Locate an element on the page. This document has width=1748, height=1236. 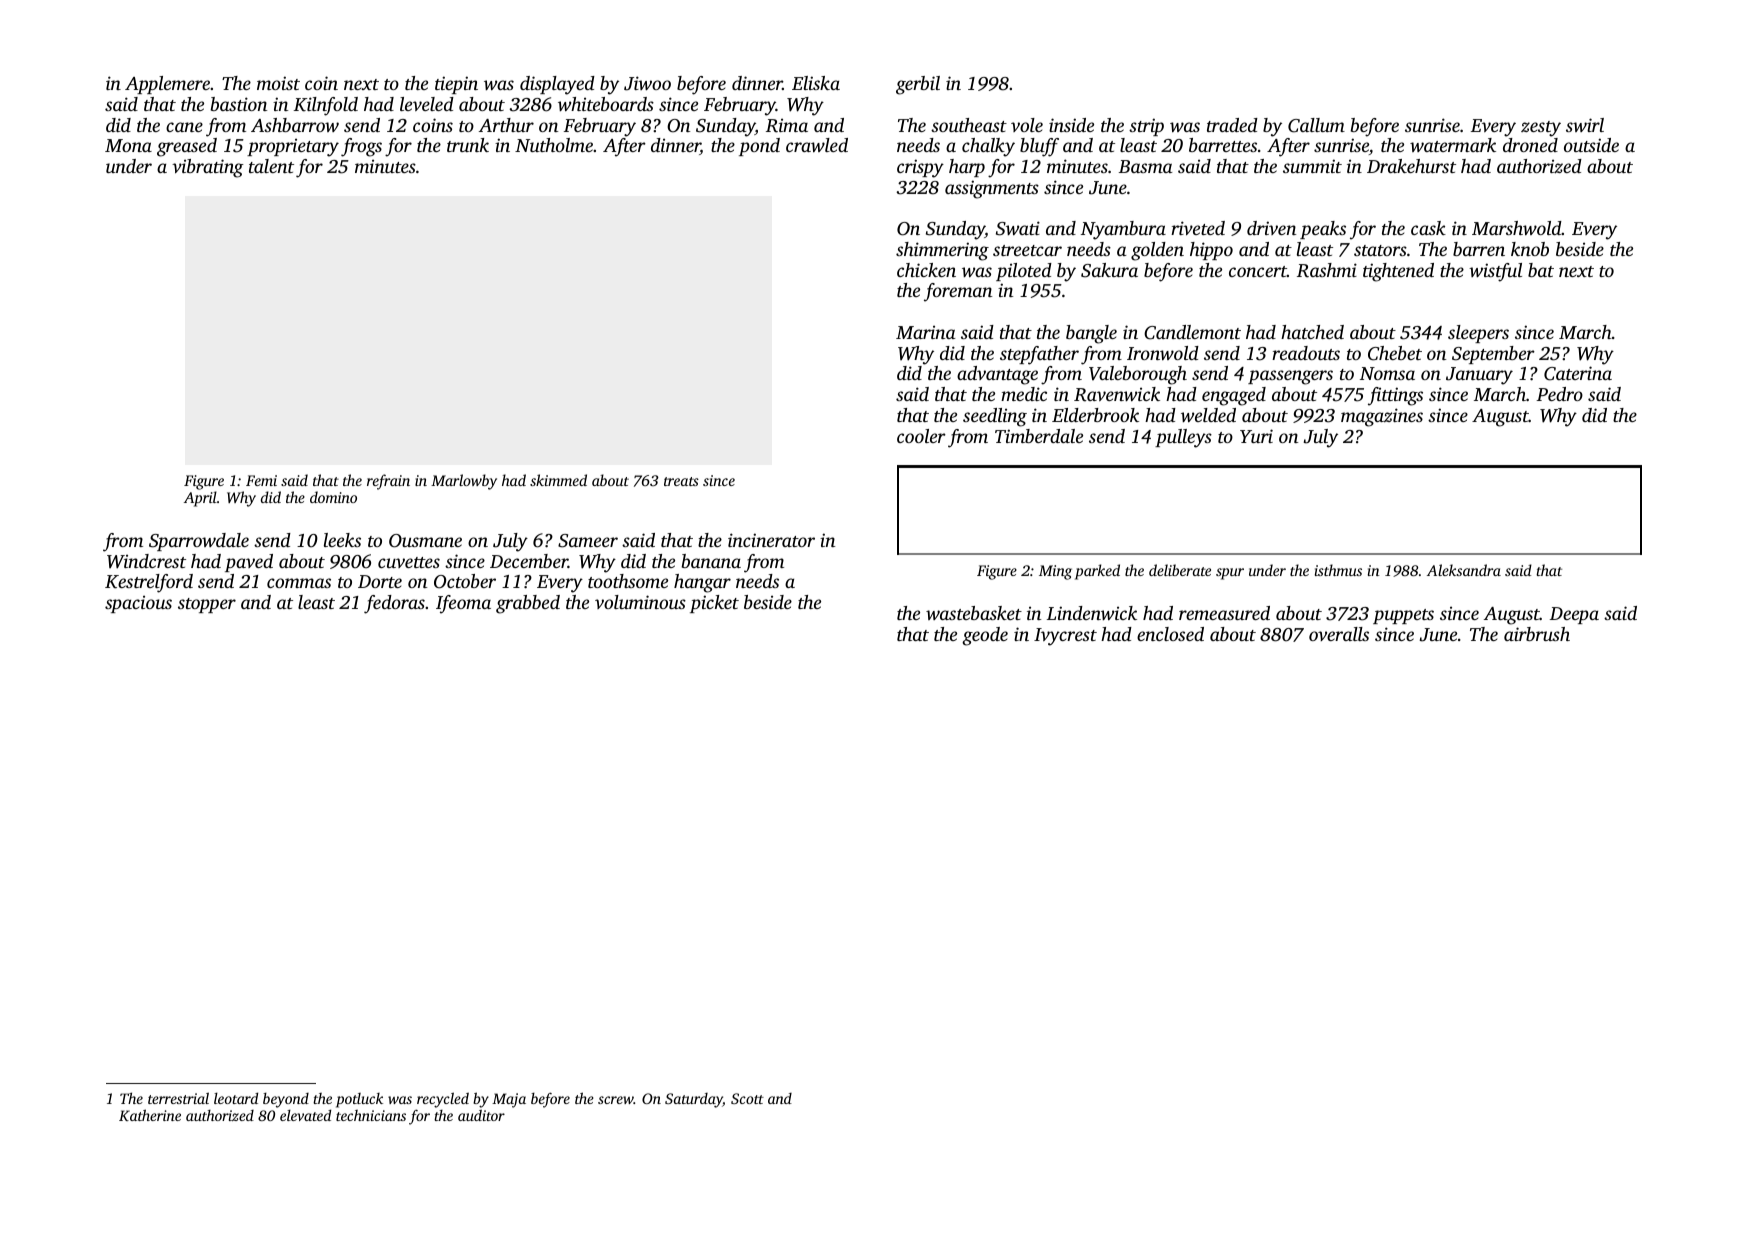
cooler is located at coordinates (921, 436).
